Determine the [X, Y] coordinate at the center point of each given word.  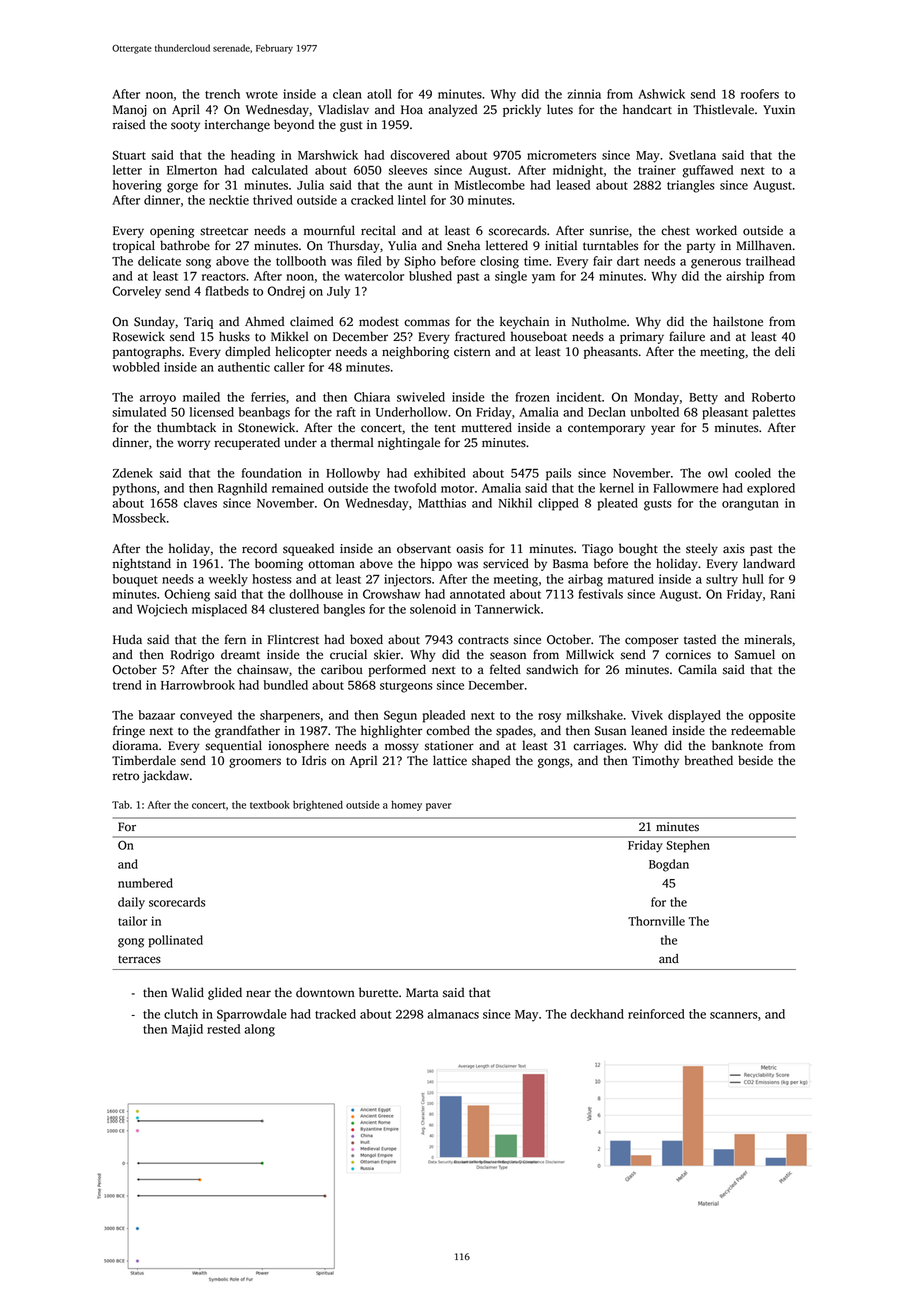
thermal [352, 442]
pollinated [176, 941]
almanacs [453, 1014]
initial [561, 245]
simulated [139, 412]
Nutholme [599, 321]
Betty [703, 399]
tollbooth [301, 261]
